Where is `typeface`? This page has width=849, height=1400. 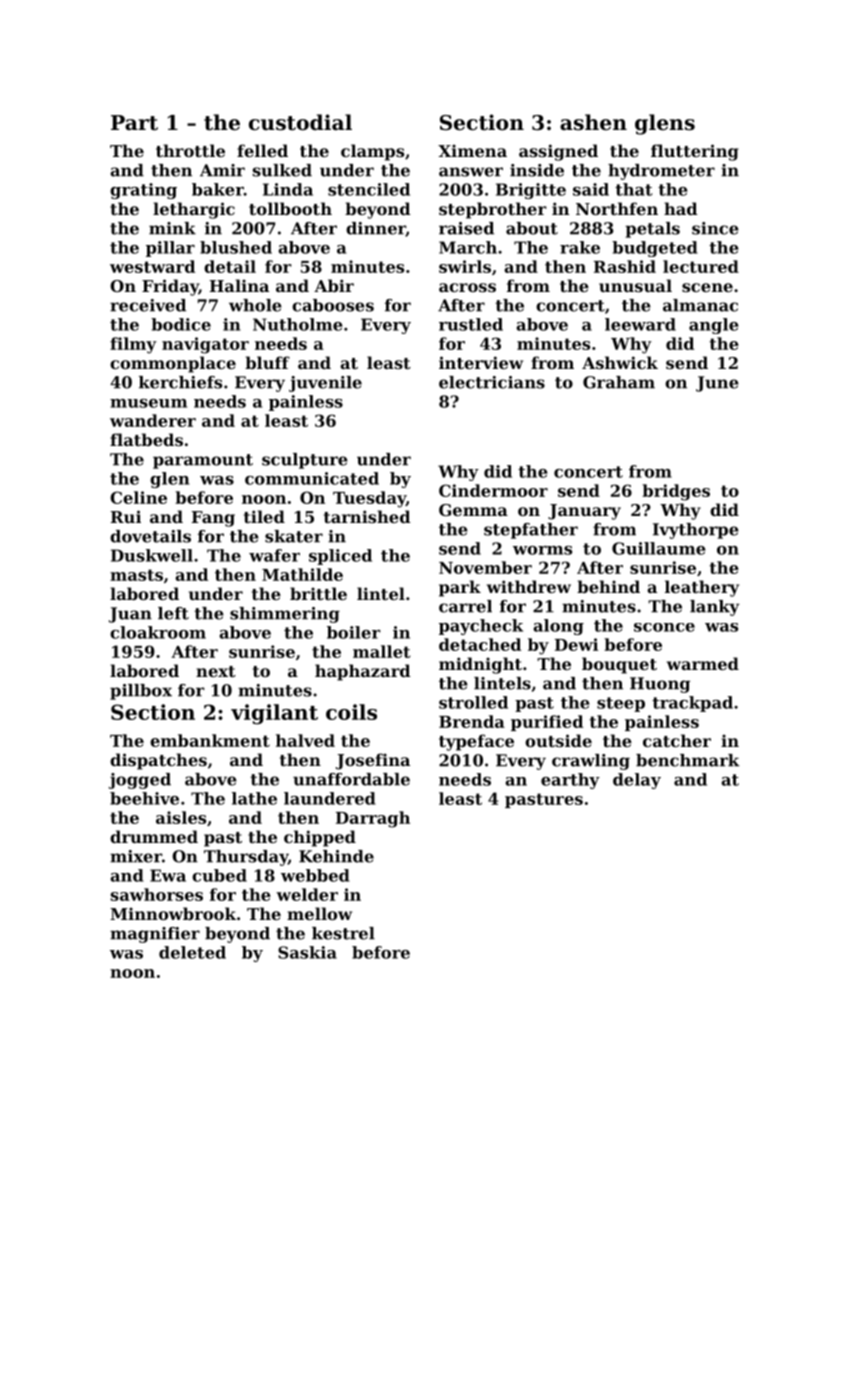
typeface is located at coordinates (476, 742).
